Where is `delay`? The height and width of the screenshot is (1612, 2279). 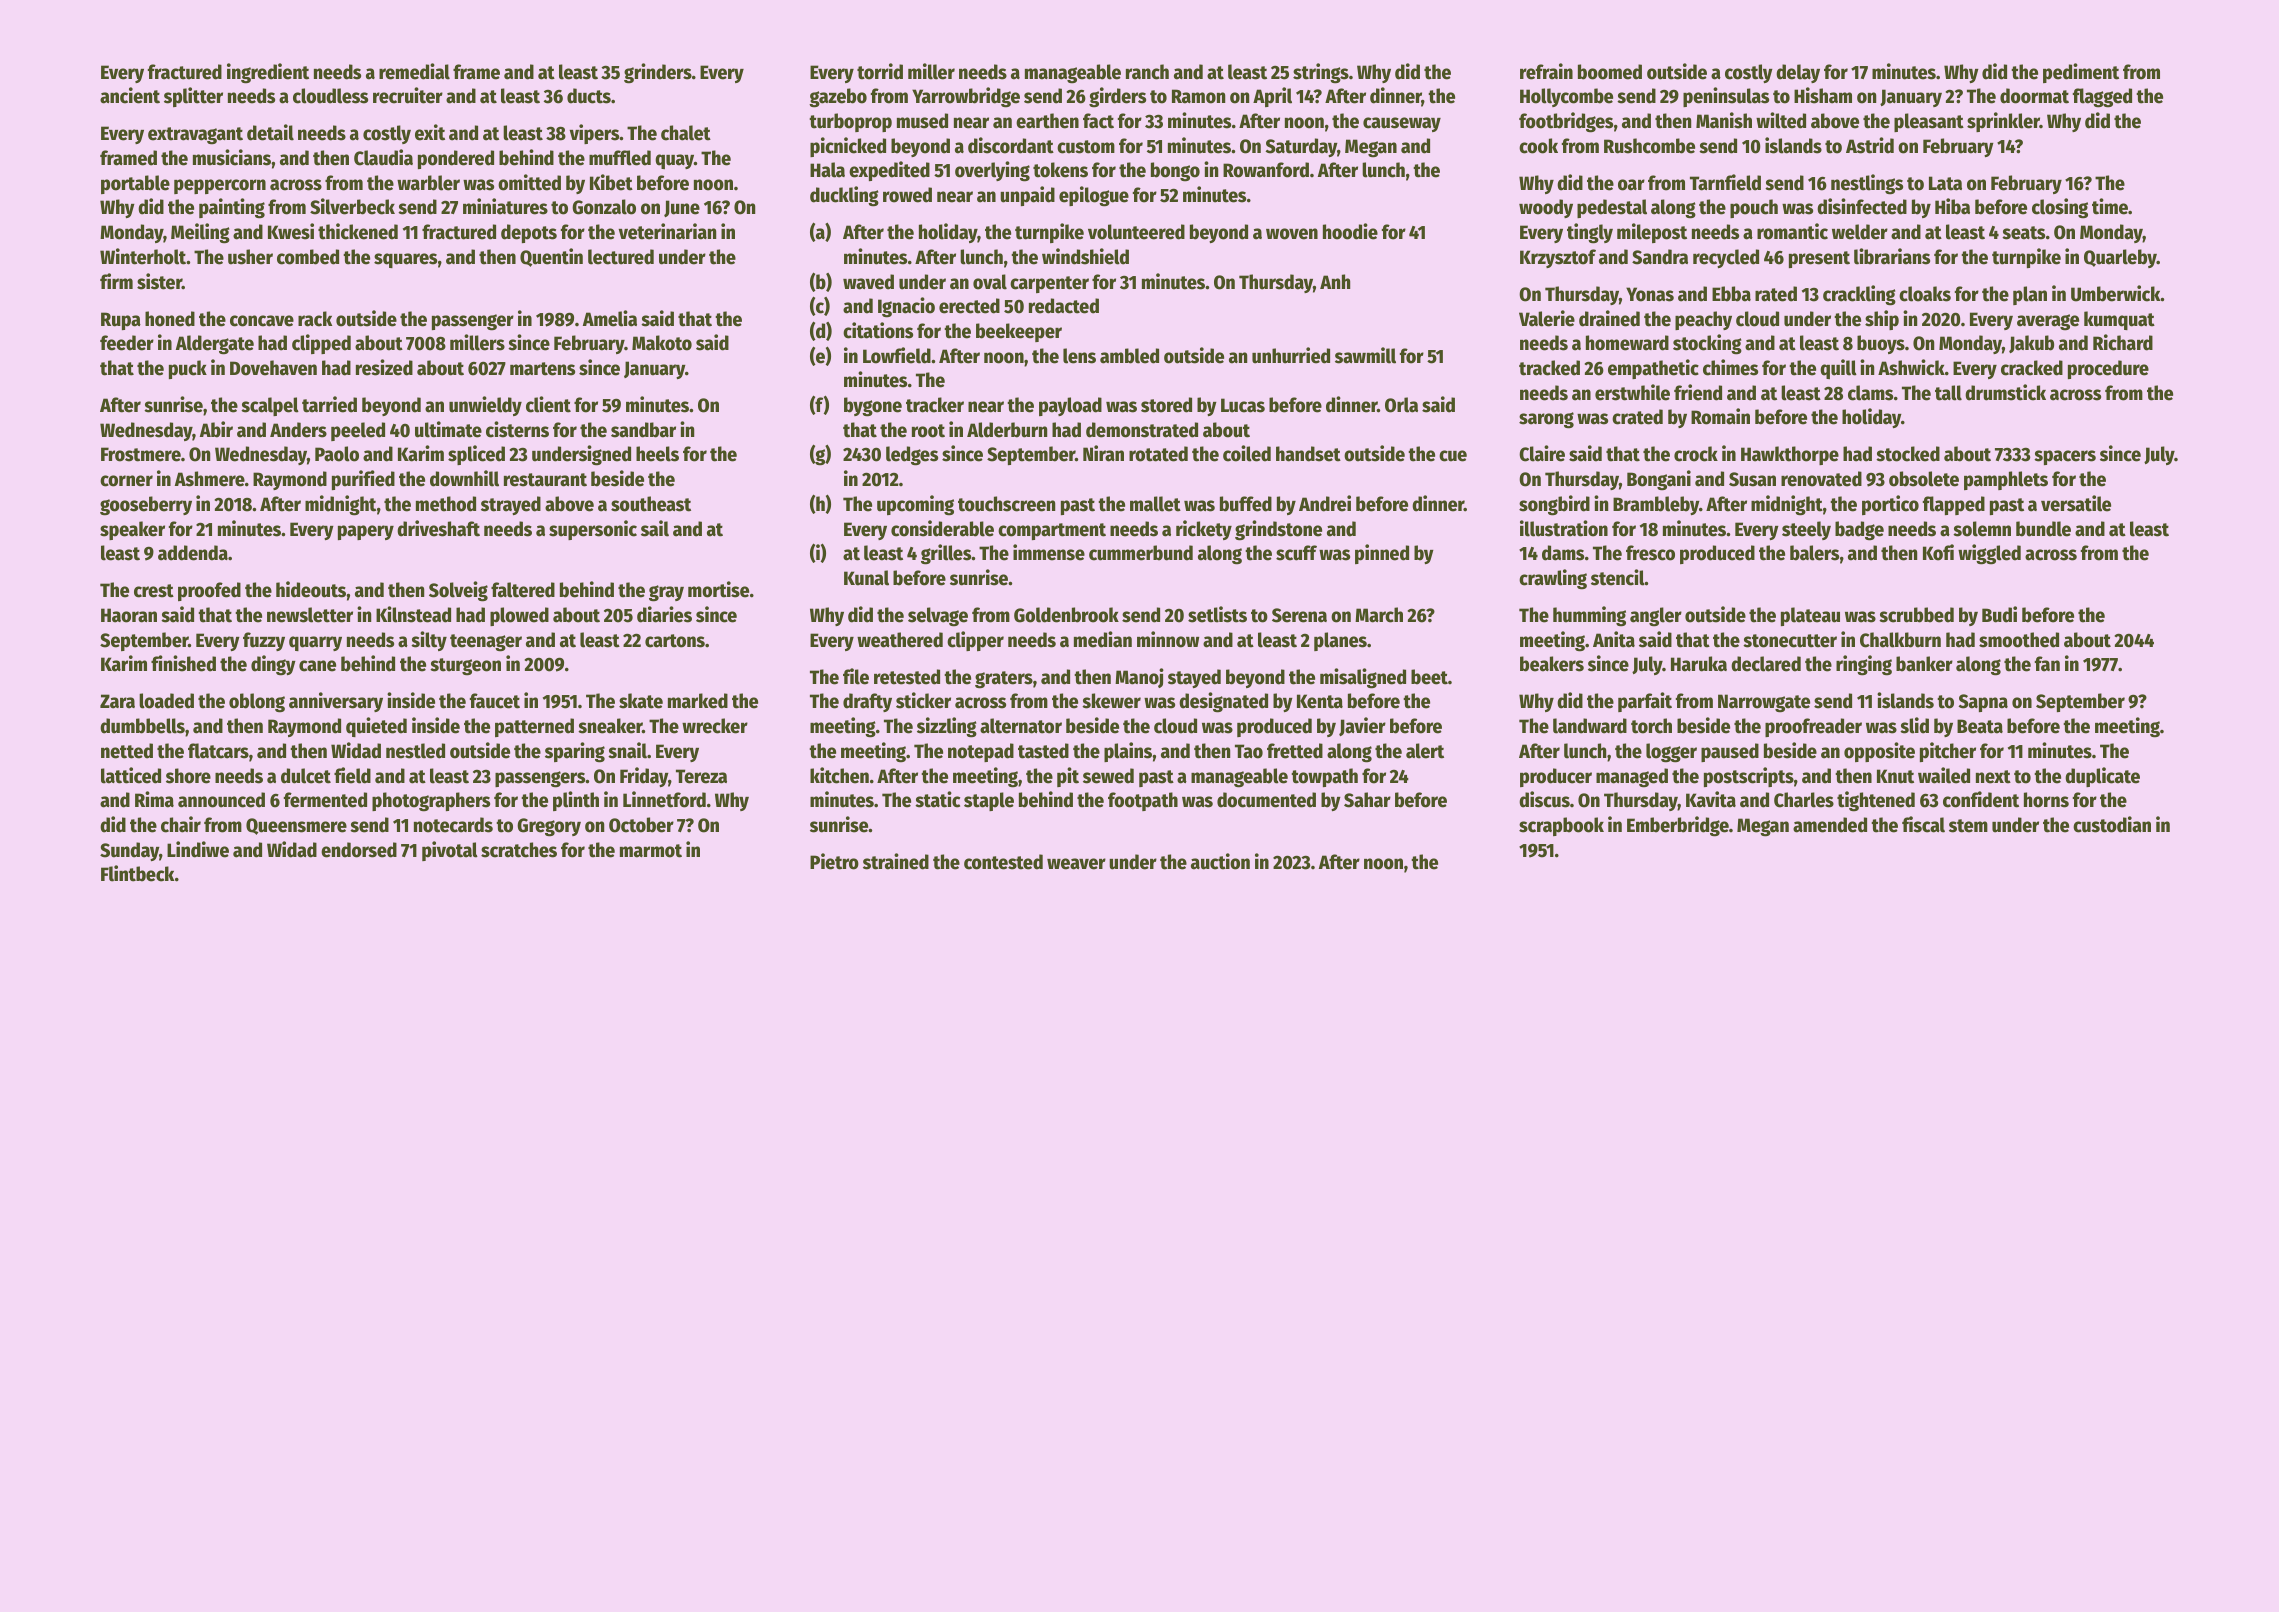
delay is located at coordinates (1798, 73).
